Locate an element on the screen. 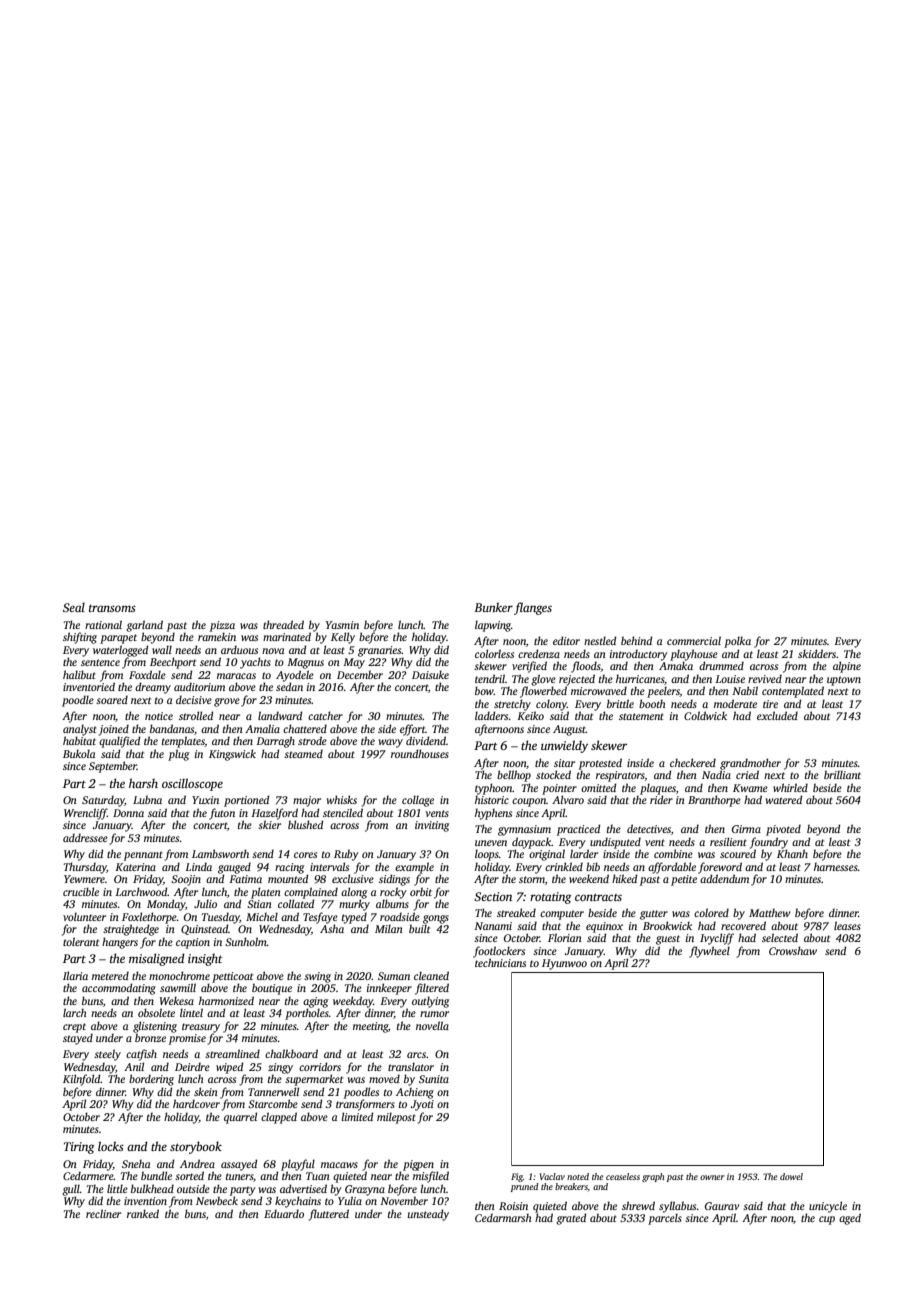  dowel is located at coordinates (791, 1176).
